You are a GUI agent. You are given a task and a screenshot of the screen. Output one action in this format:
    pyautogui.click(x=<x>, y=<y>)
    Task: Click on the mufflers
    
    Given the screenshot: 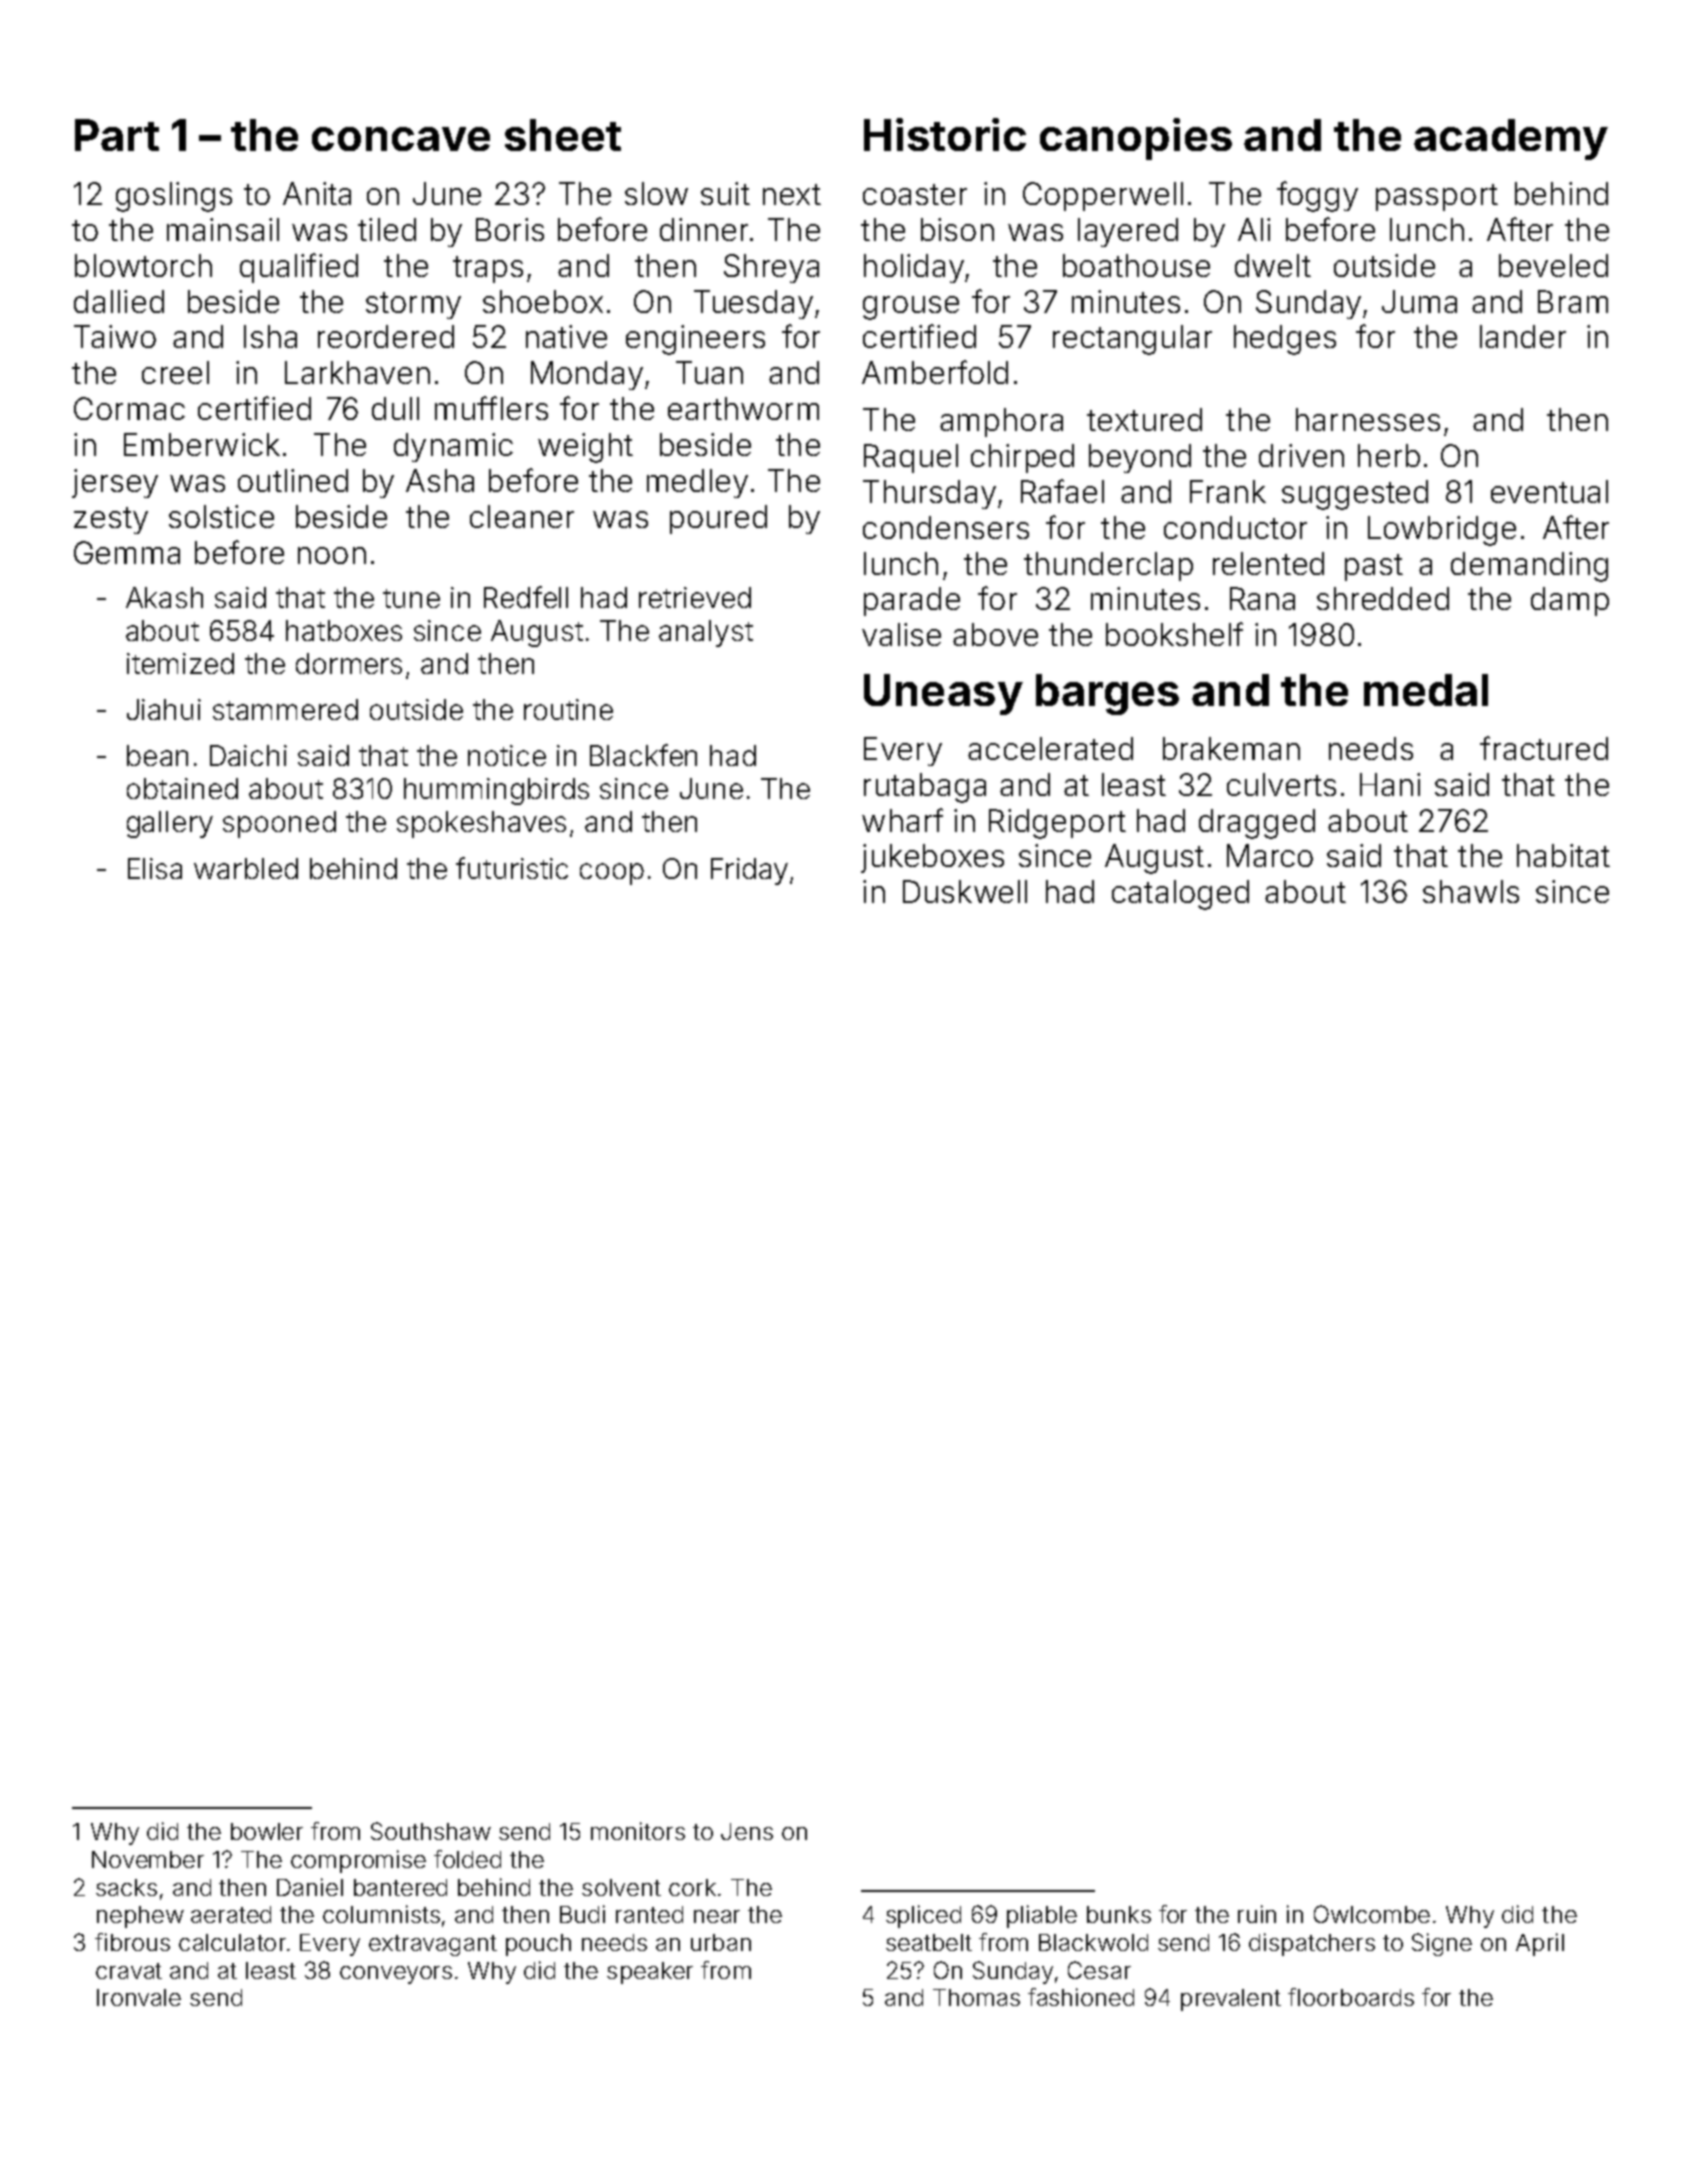 What is the action you would take?
    pyautogui.click(x=491, y=408)
